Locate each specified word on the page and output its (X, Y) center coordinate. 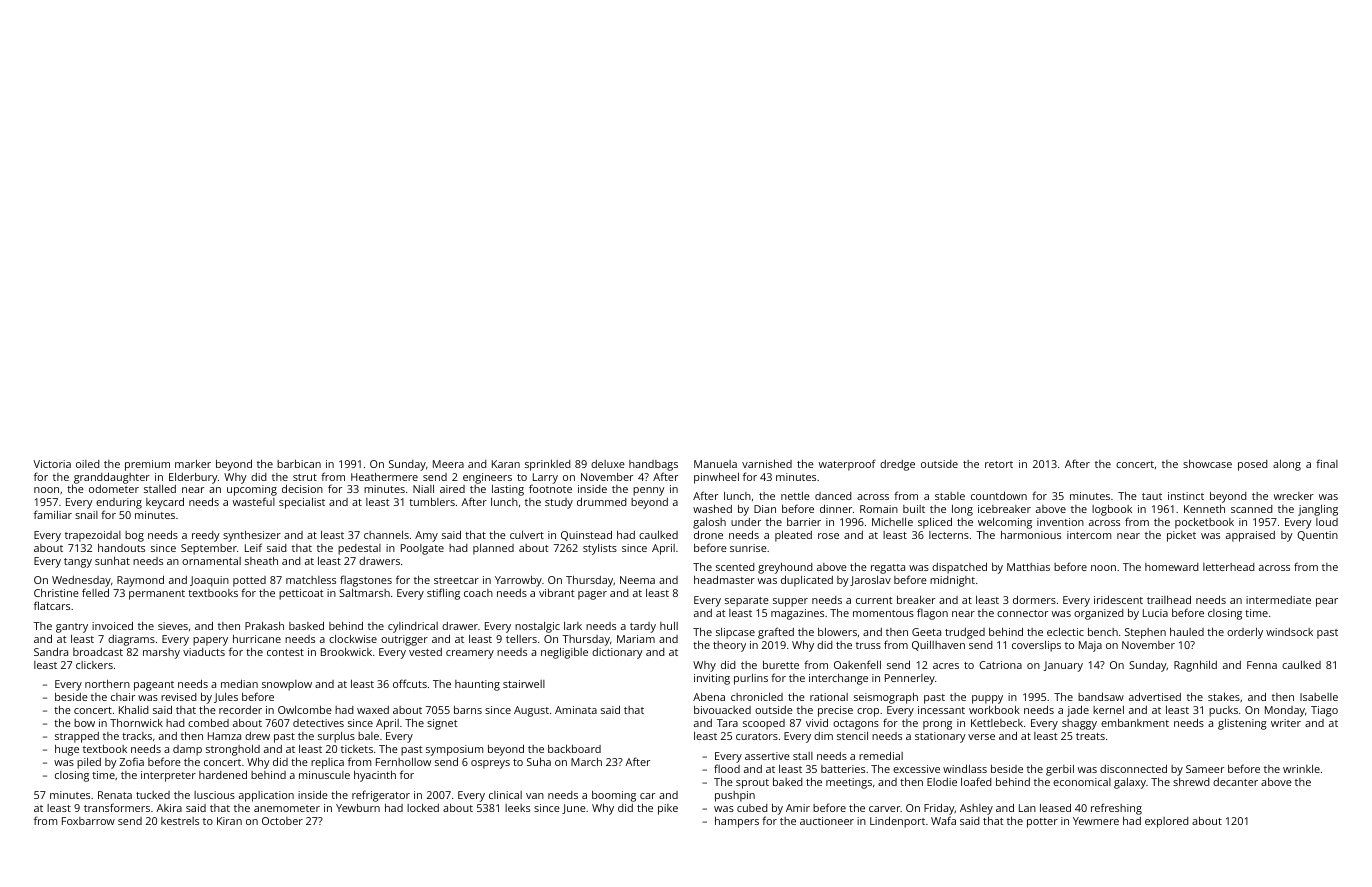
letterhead (1229, 567)
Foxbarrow (88, 821)
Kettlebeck (997, 723)
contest (285, 652)
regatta (888, 569)
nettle (795, 496)
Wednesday (81, 582)
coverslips (1036, 646)
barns (468, 710)
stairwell (524, 684)
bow (84, 723)
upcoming (252, 491)
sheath (261, 561)
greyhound (785, 569)
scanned (1252, 509)
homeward (1172, 567)
